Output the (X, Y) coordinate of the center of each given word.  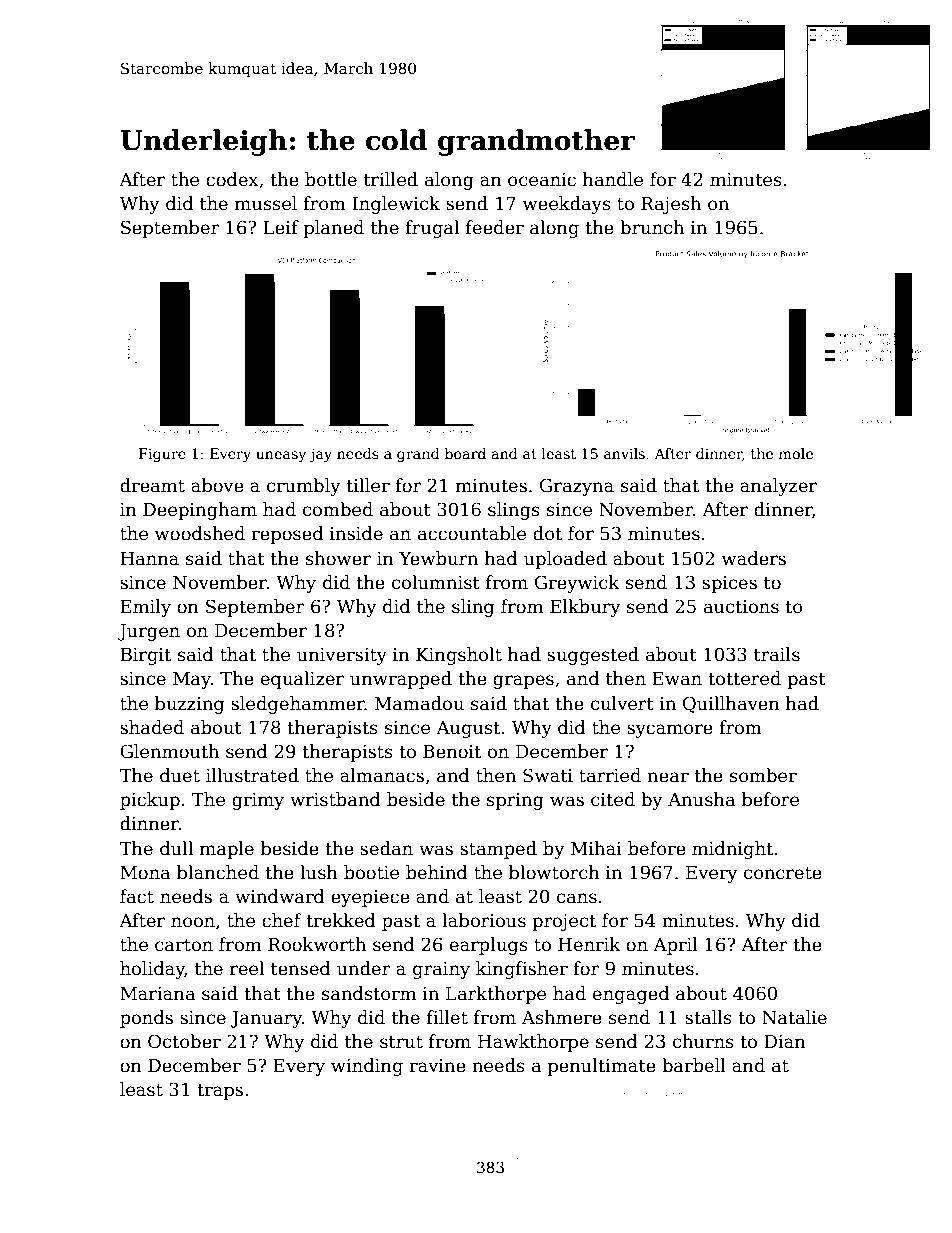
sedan (386, 848)
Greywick (577, 584)
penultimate (602, 1067)
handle (613, 179)
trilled (391, 179)
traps (220, 1092)
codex (232, 179)
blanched (218, 872)
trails (777, 654)
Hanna (149, 559)
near (668, 777)
